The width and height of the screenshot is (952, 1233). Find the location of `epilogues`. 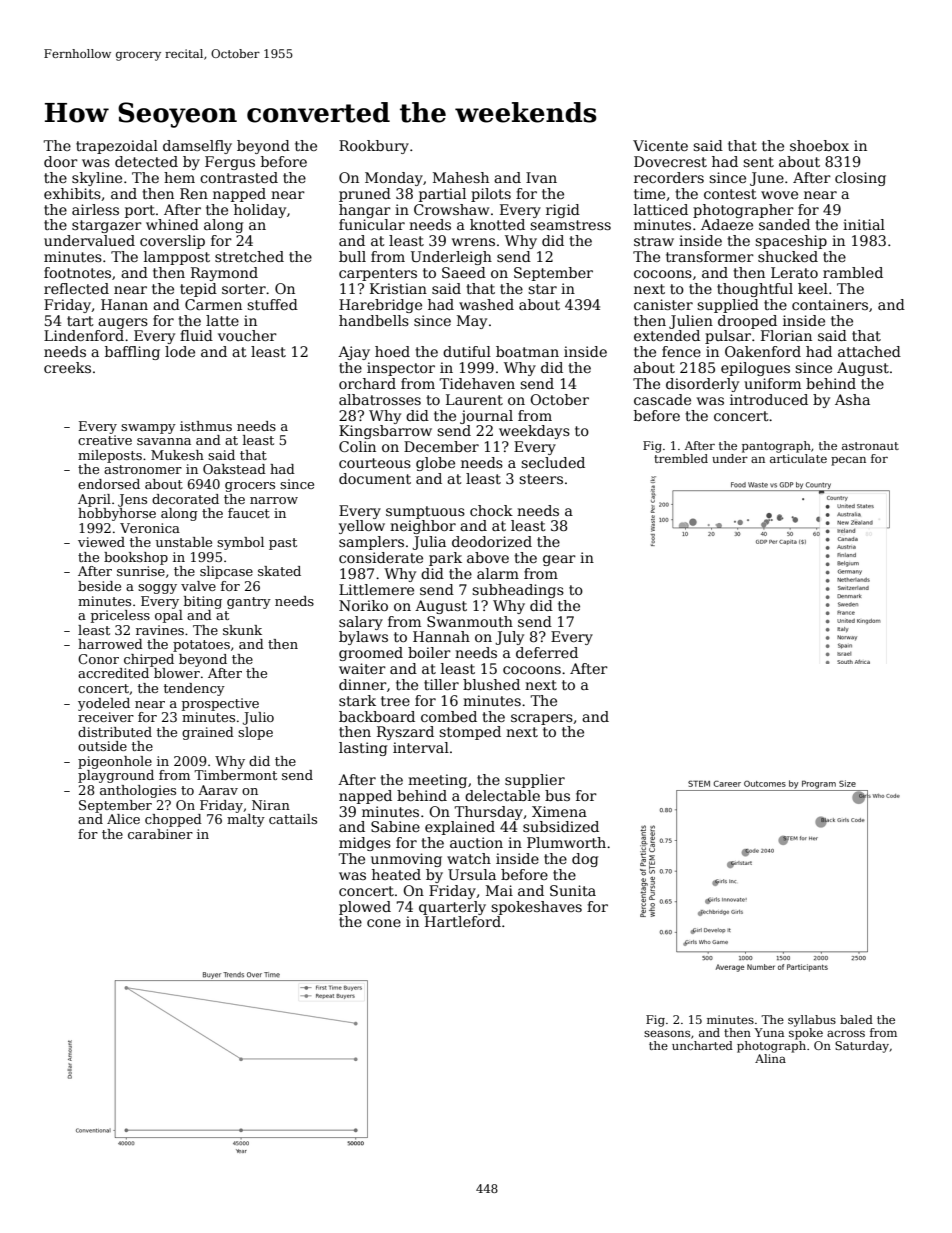

epilogues is located at coordinates (755, 369).
